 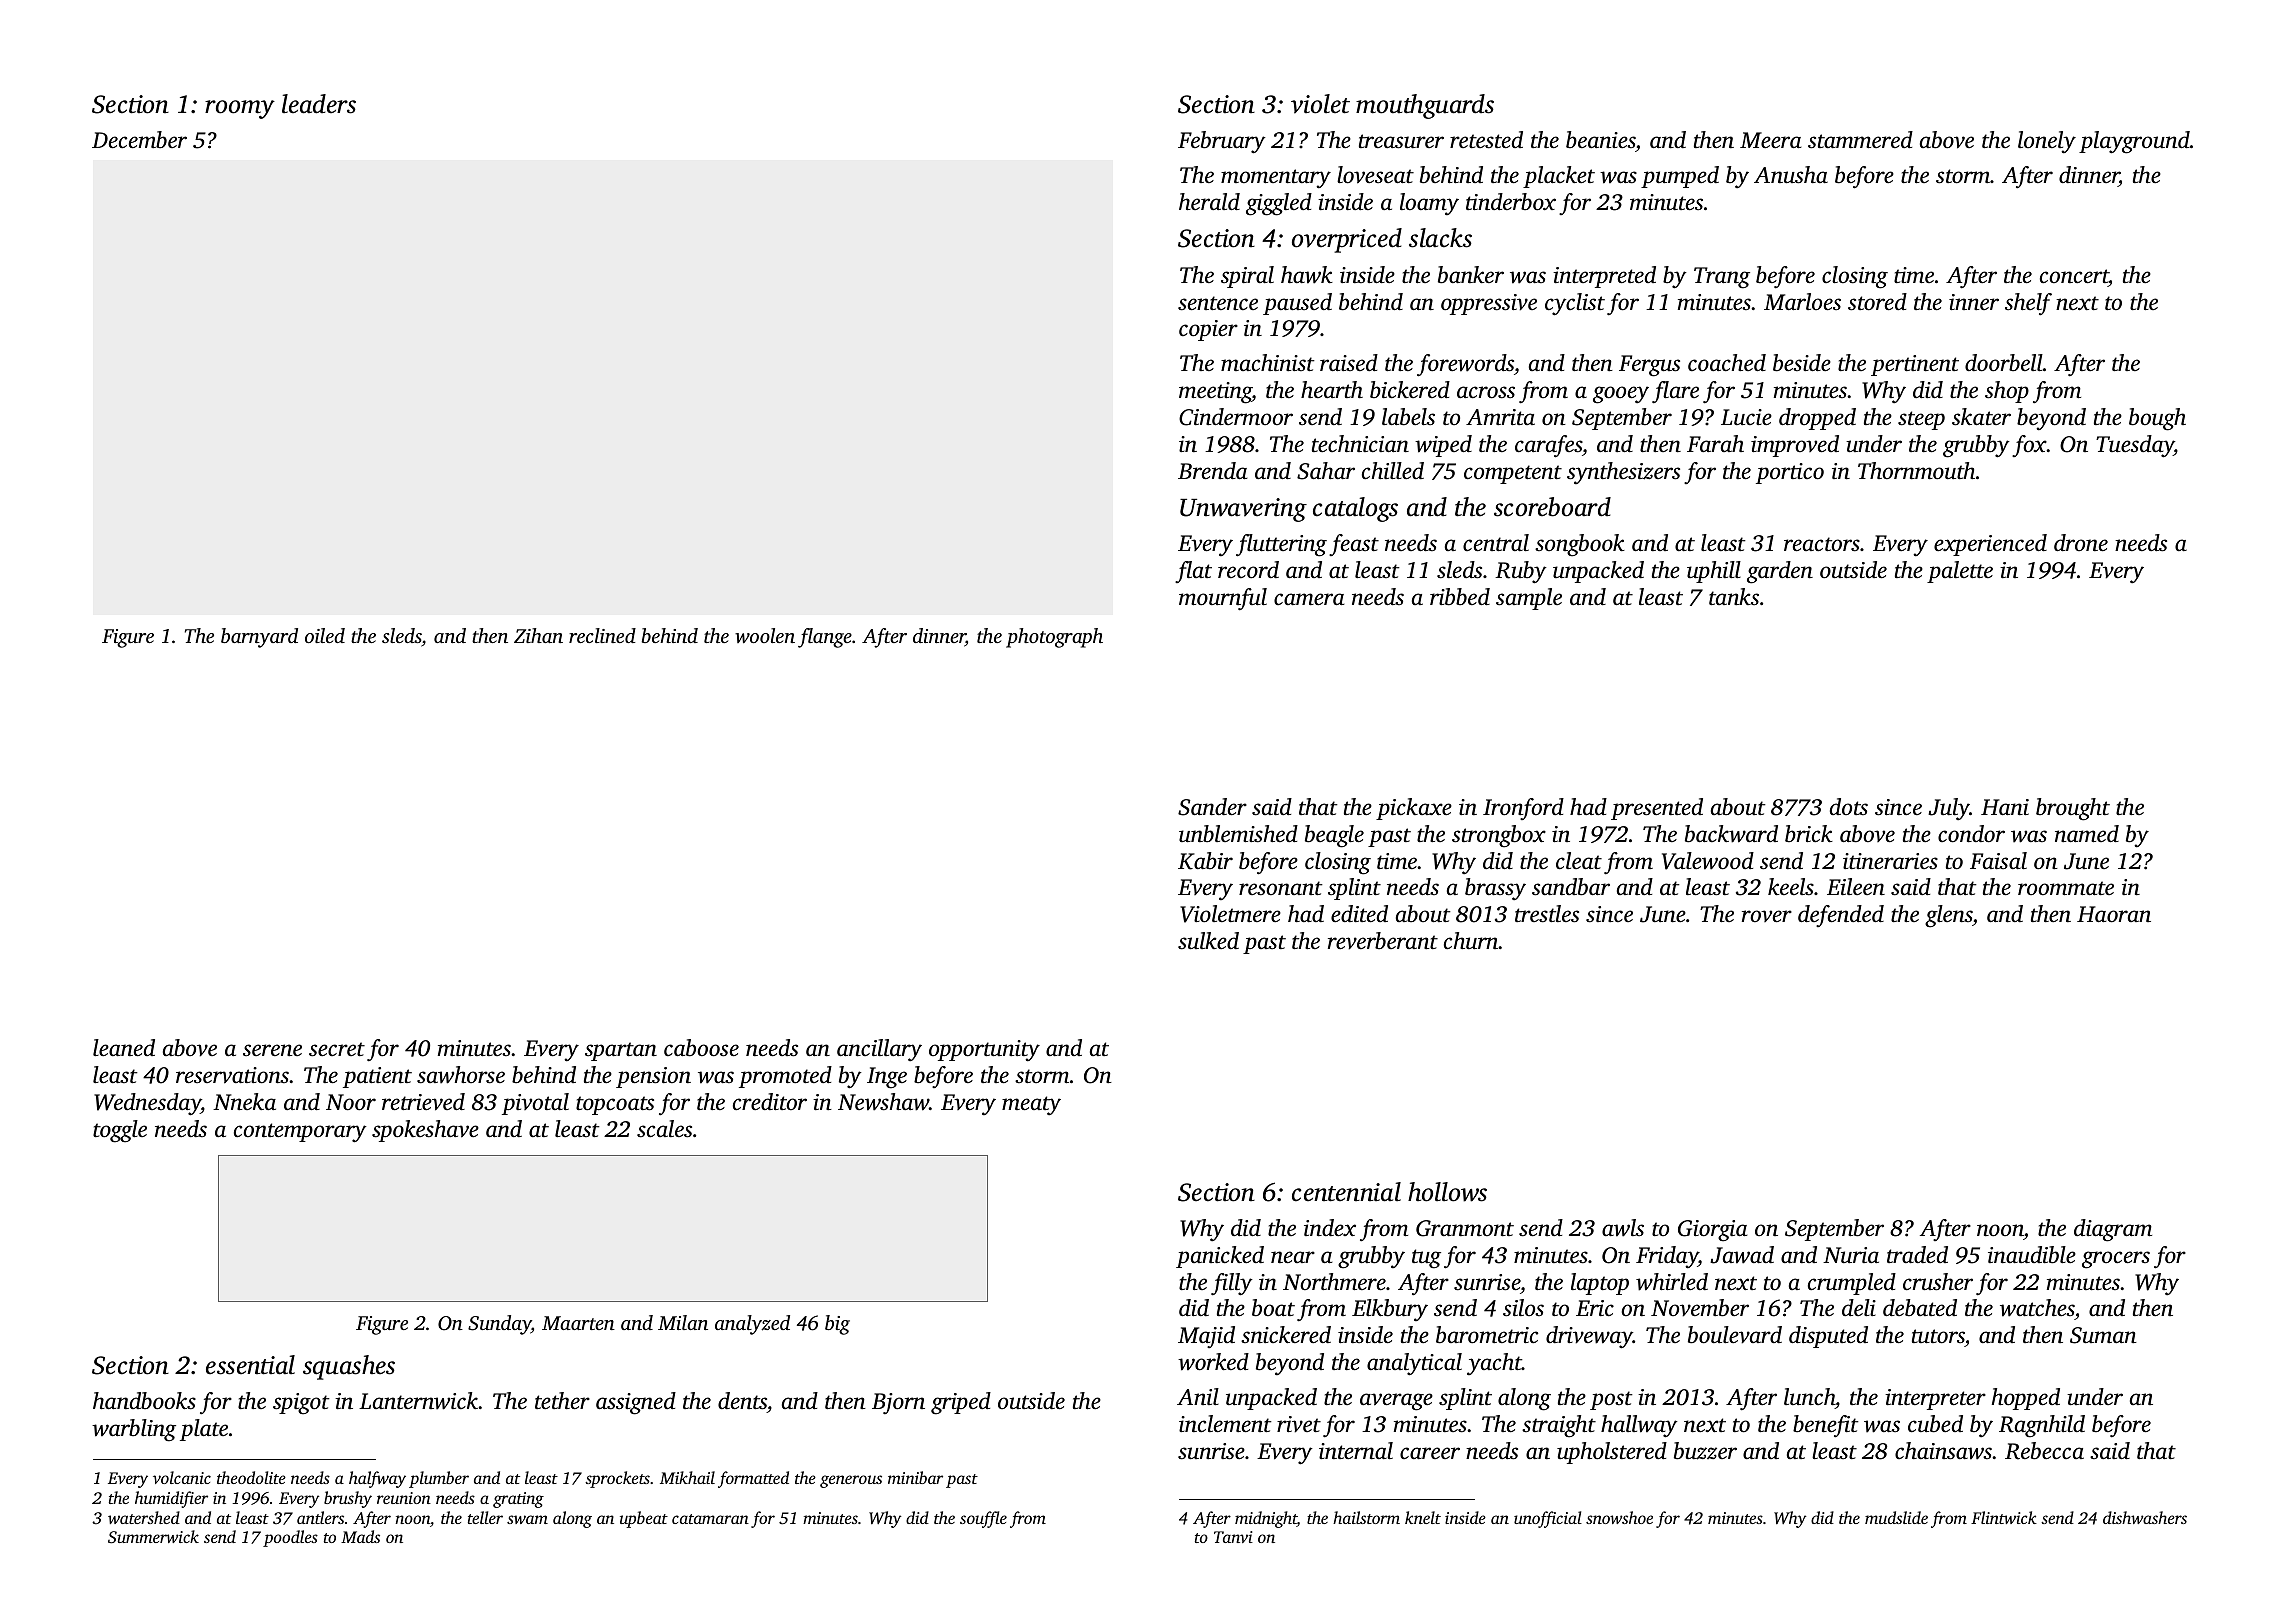 What do you see at coordinates (2113, 1230) in the page?
I see `diagram` at bounding box center [2113, 1230].
